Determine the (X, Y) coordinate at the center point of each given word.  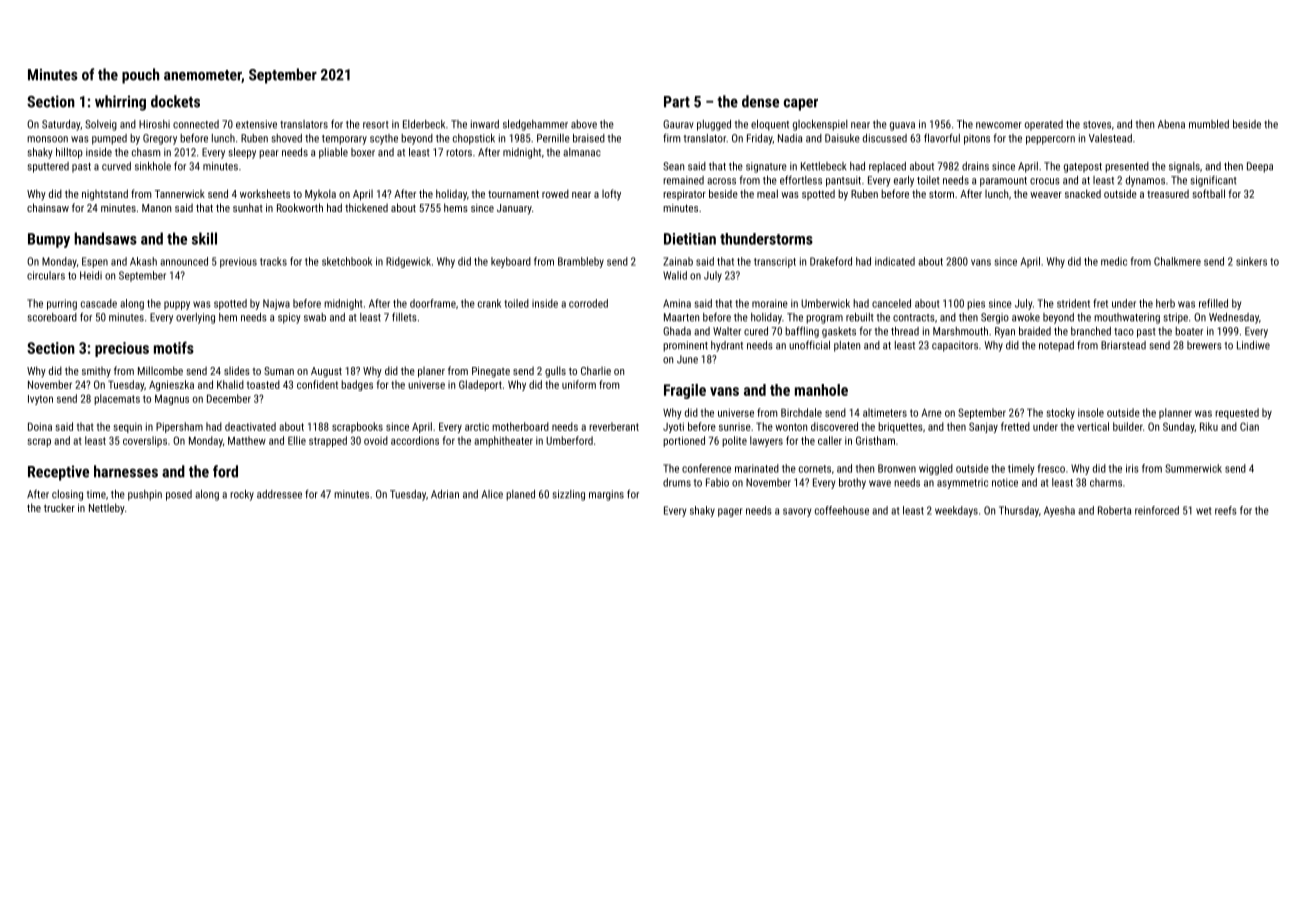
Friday (760, 139)
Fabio (717, 482)
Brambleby (581, 262)
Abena (1171, 124)
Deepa (1260, 167)
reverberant (614, 426)
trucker (59, 507)
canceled (891, 303)
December (229, 398)
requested (1237, 413)
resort (376, 125)
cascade (99, 303)
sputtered (48, 167)
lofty (611, 195)
